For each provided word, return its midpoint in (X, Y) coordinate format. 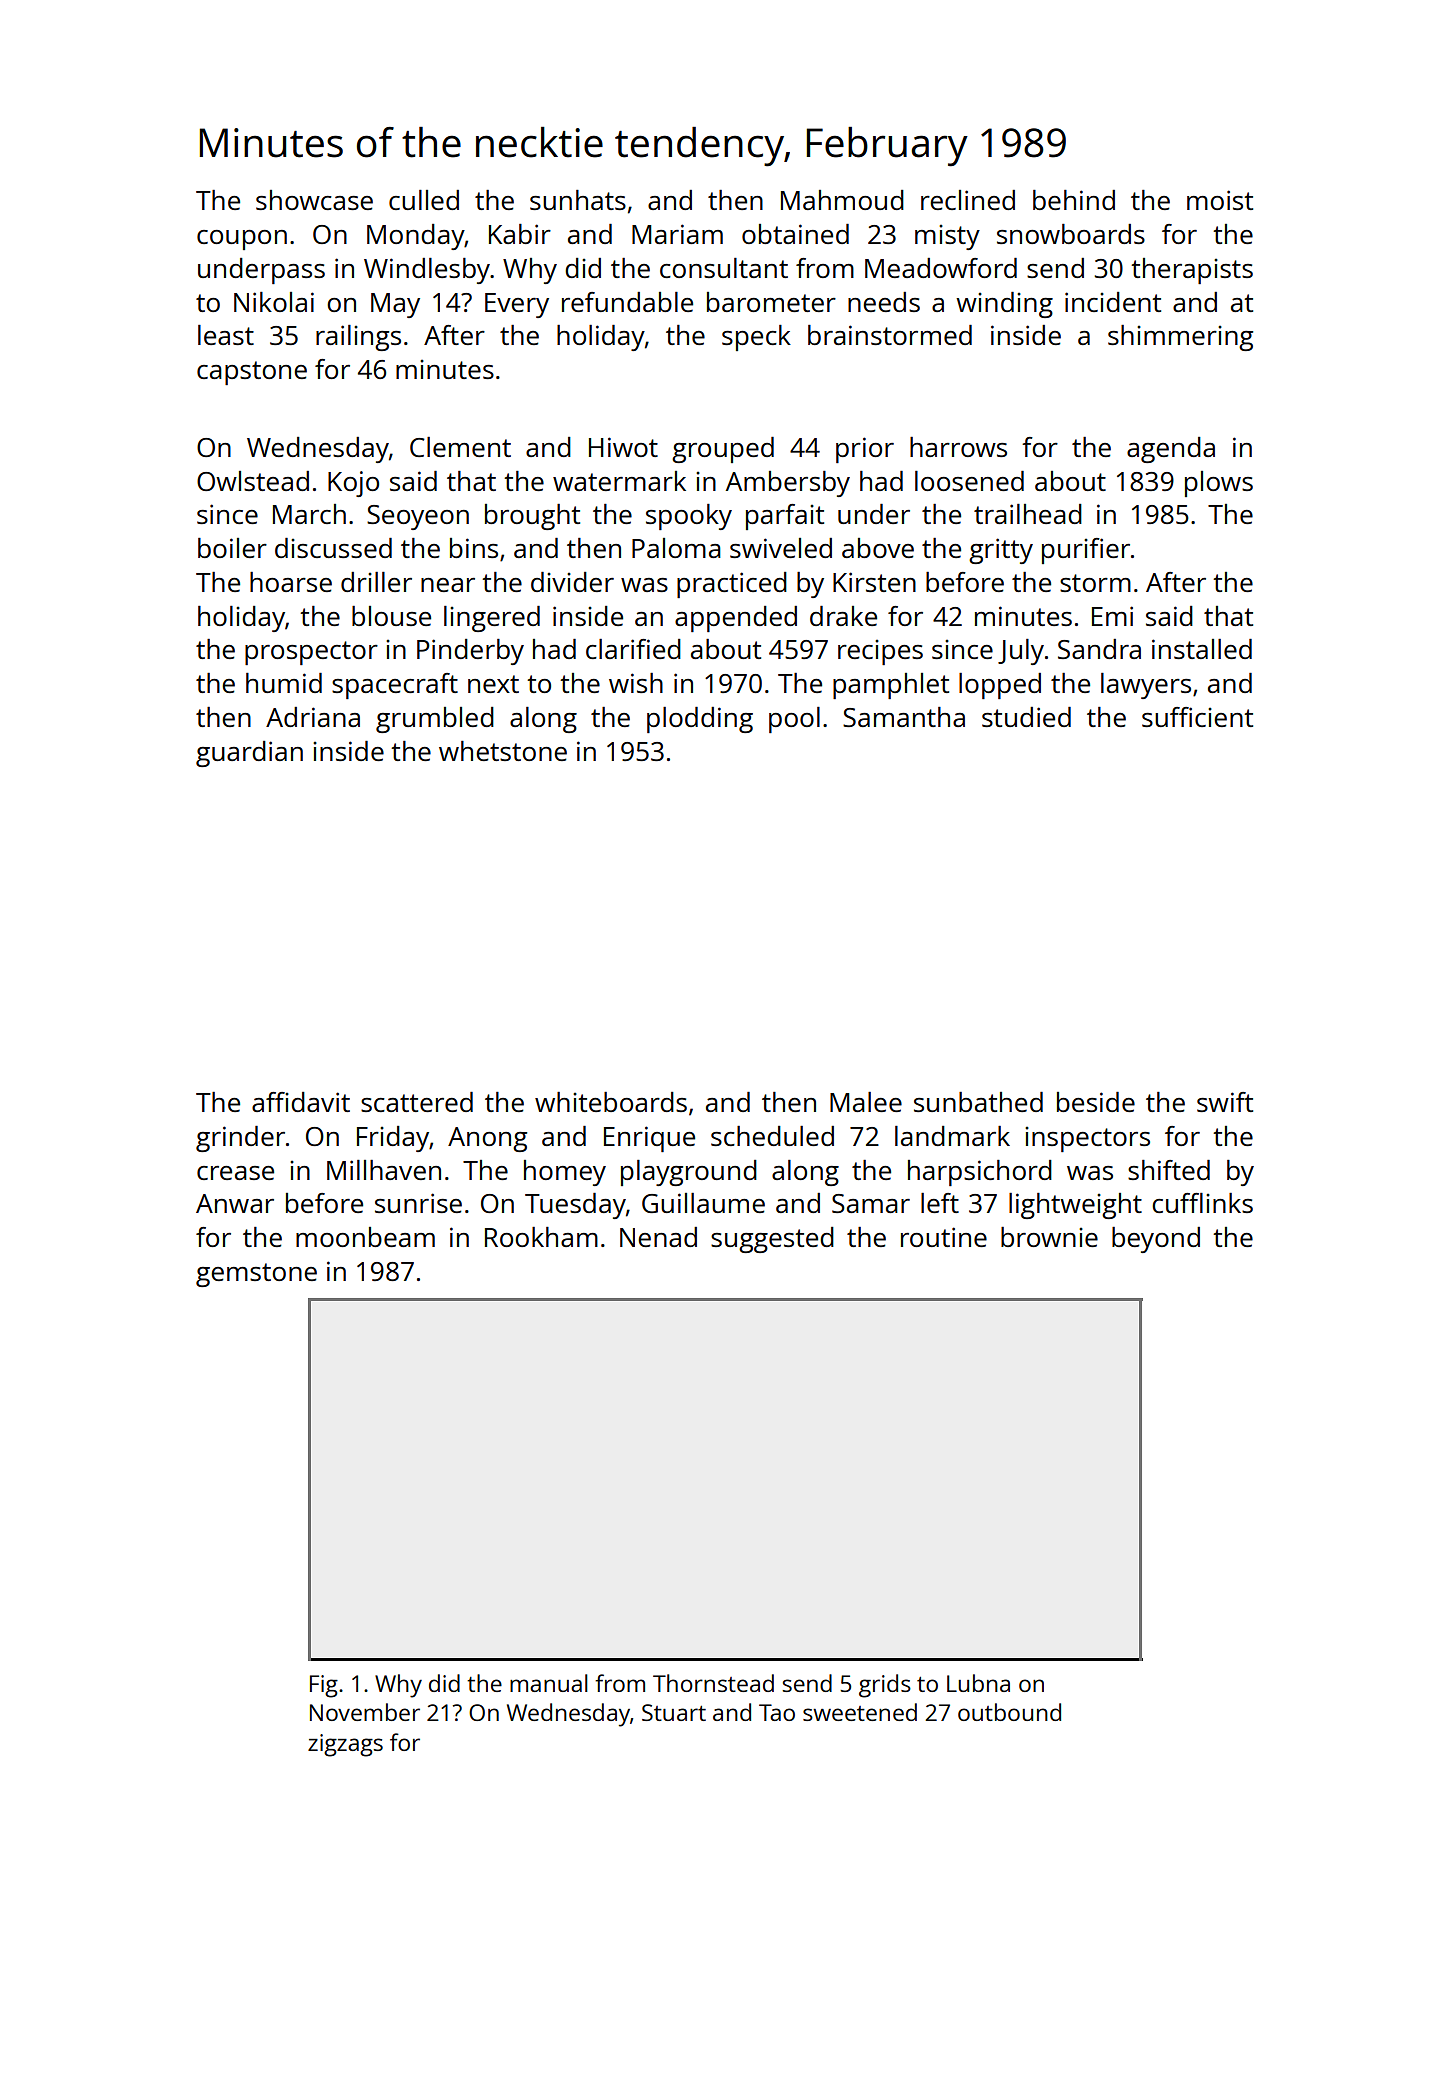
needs (884, 302)
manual (549, 1683)
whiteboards (611, 1102)
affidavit (301, 1102)
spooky (689, 517)
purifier (1086, 551)
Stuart (674, 1712)
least (226, 335)
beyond (1156, 1240)
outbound (1009, 1712)
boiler (232, 548)
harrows (958, 447)
